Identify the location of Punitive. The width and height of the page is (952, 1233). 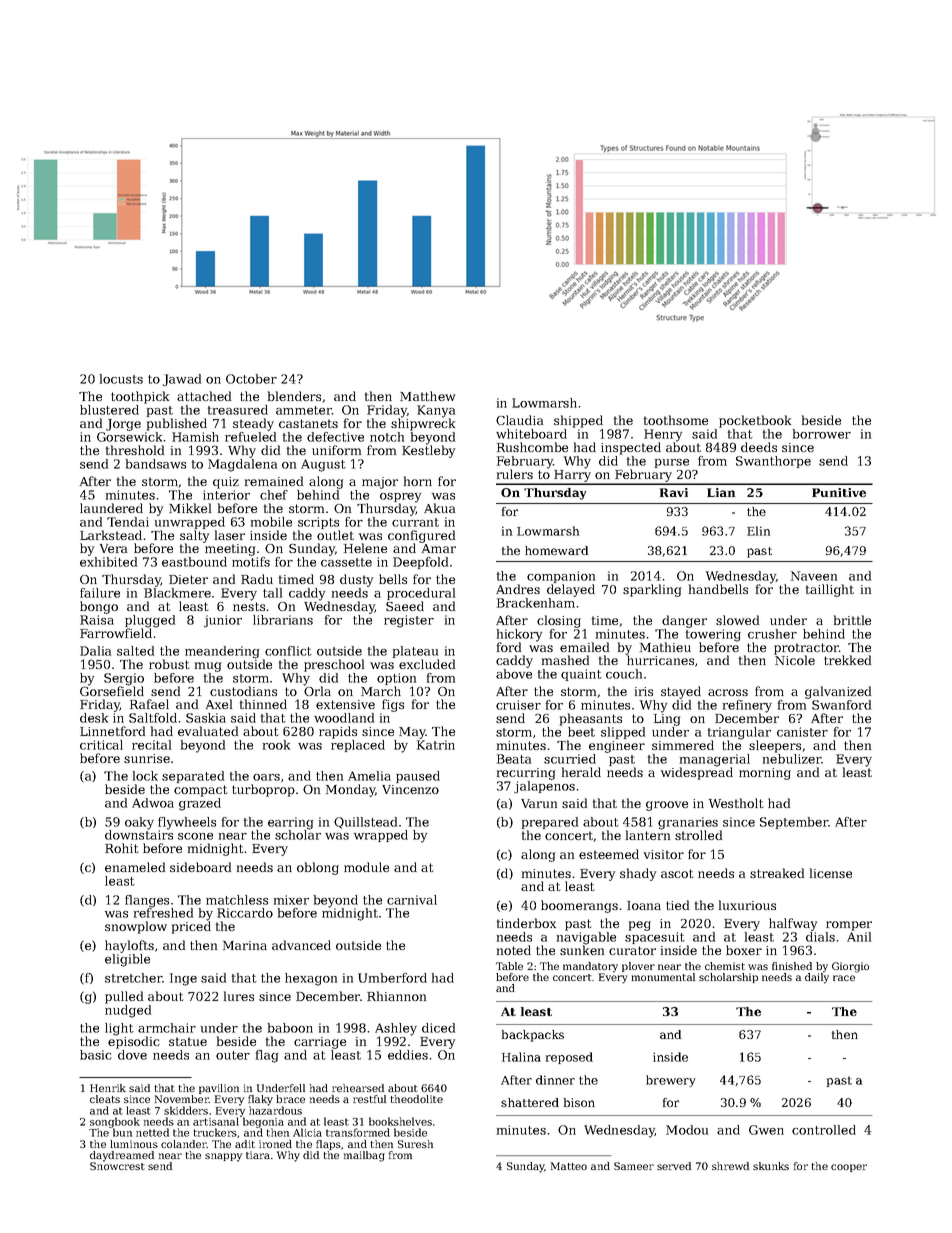
(839, 492).
